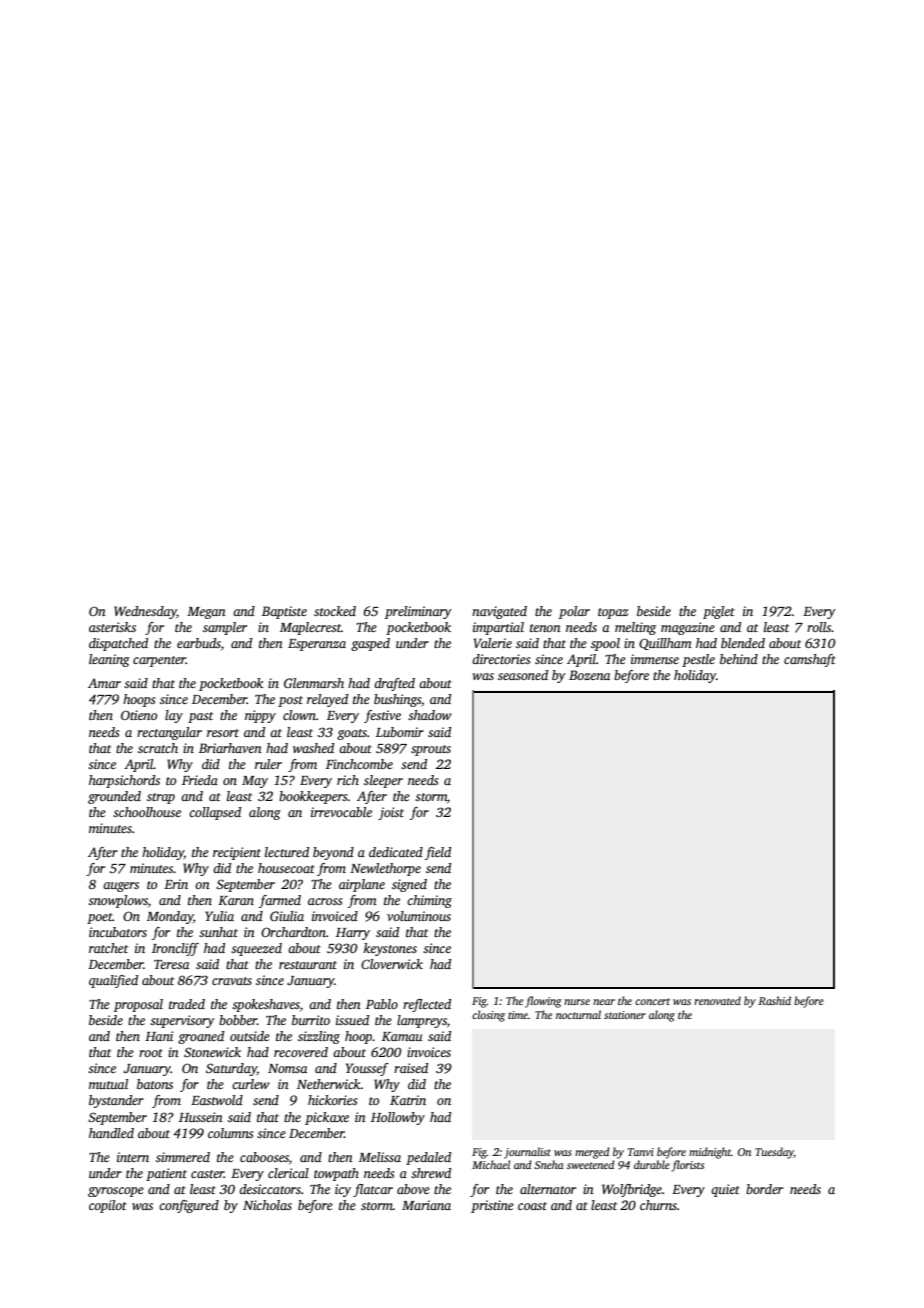  What do you see at coordinates (532, 1206) in the page?
I see `coast` at bounding box center [532, 1206].
